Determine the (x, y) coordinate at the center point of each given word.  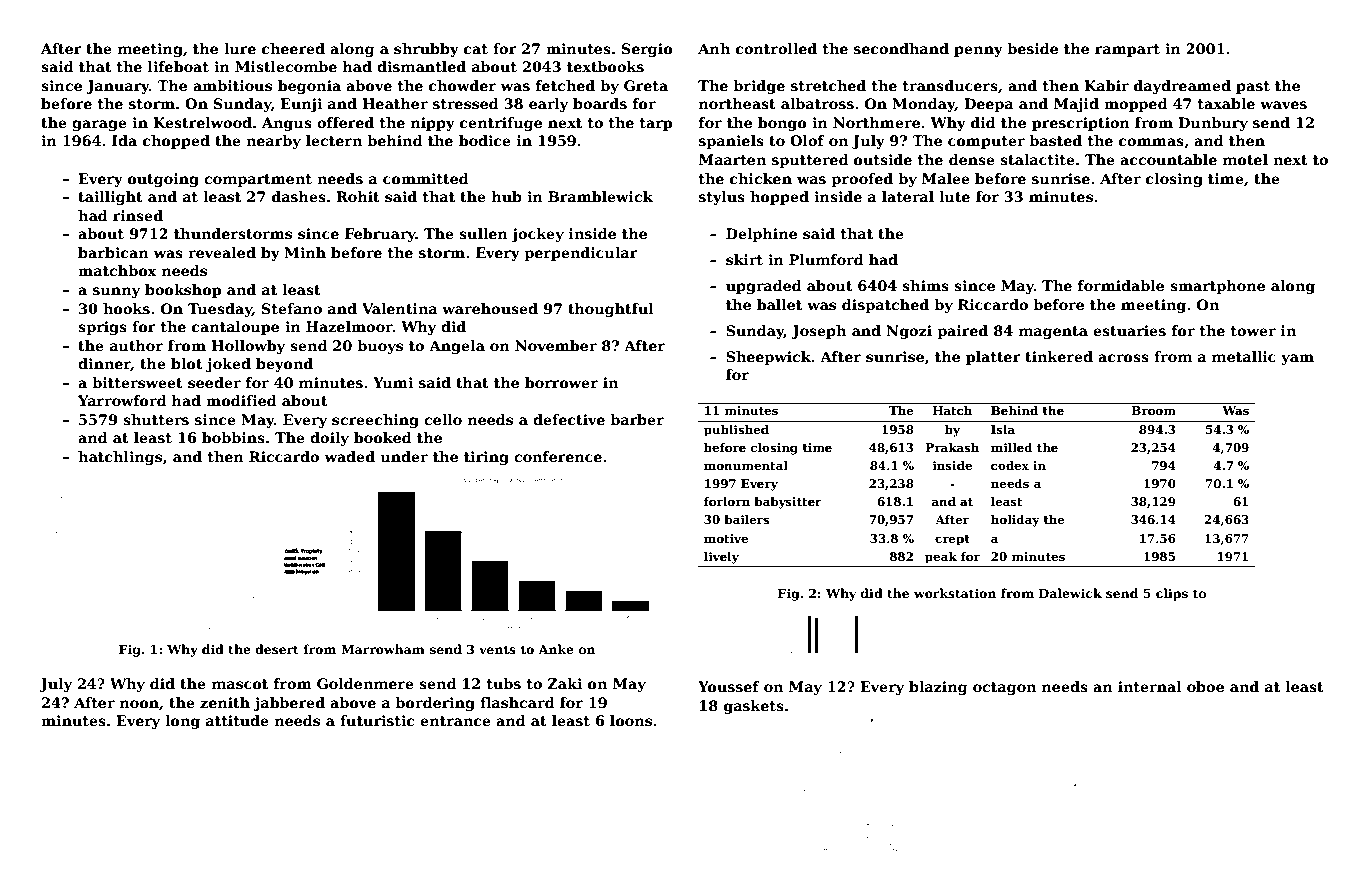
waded (349, 456)
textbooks (605, 66)
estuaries (1129, 330)
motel (1245, 159)
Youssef (729, 686)
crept (952, 540)
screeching (375, 421)
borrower (561, 382)
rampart (1127, 50)
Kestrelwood (202, 122)
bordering (435, 704)
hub (506, 196)
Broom (1154, 410)
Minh (305, 252)
